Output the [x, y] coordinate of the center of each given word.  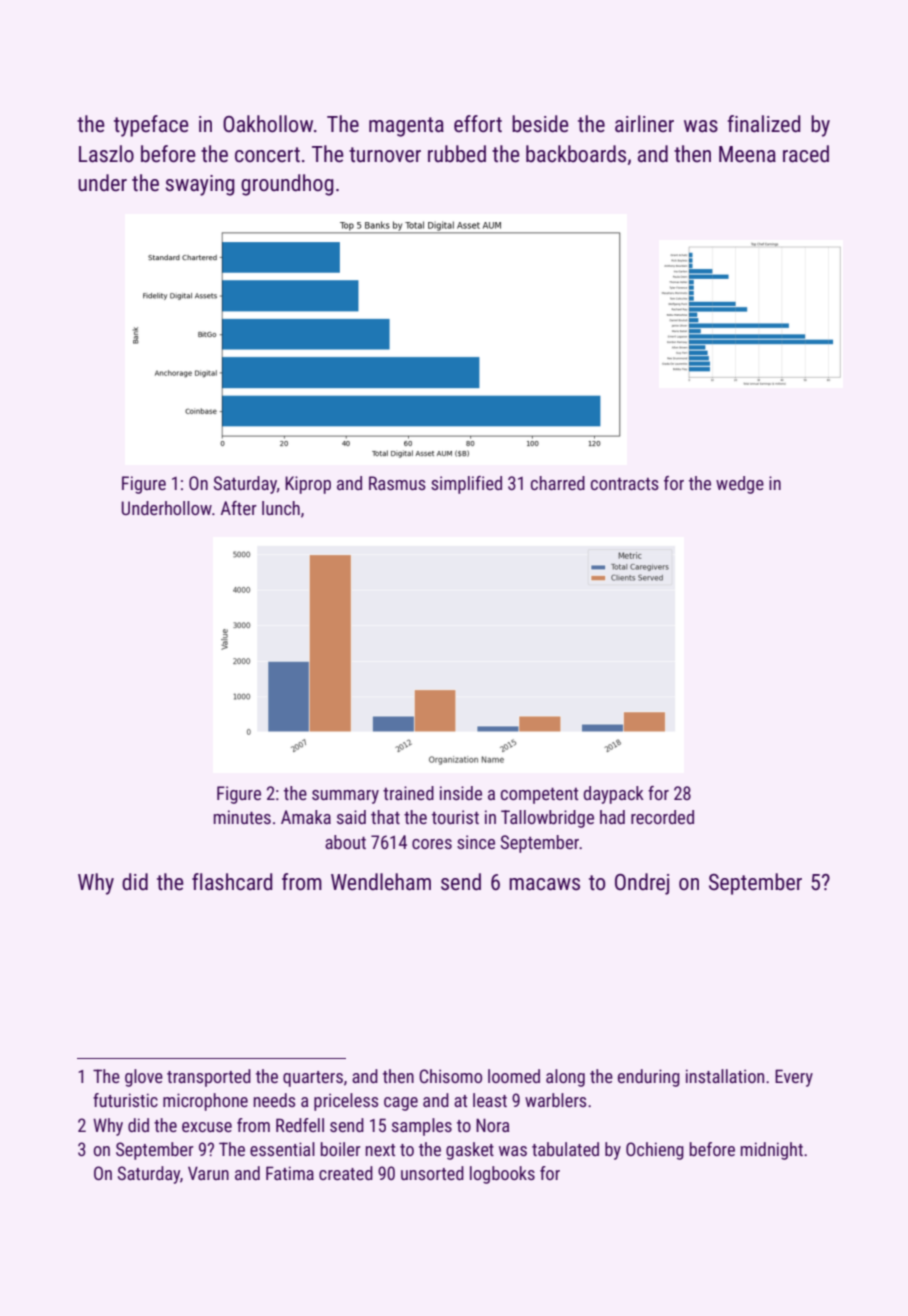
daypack [614, 795]
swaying [200, 185]
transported [209, 1078]
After [239, 508]
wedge [740, 485]
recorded [662, 817]
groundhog [287, 185]
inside [461, 793]
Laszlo [106, 154]
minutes [242, 817]
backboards [576, 154]
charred [558, 483]
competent [539, 795]
